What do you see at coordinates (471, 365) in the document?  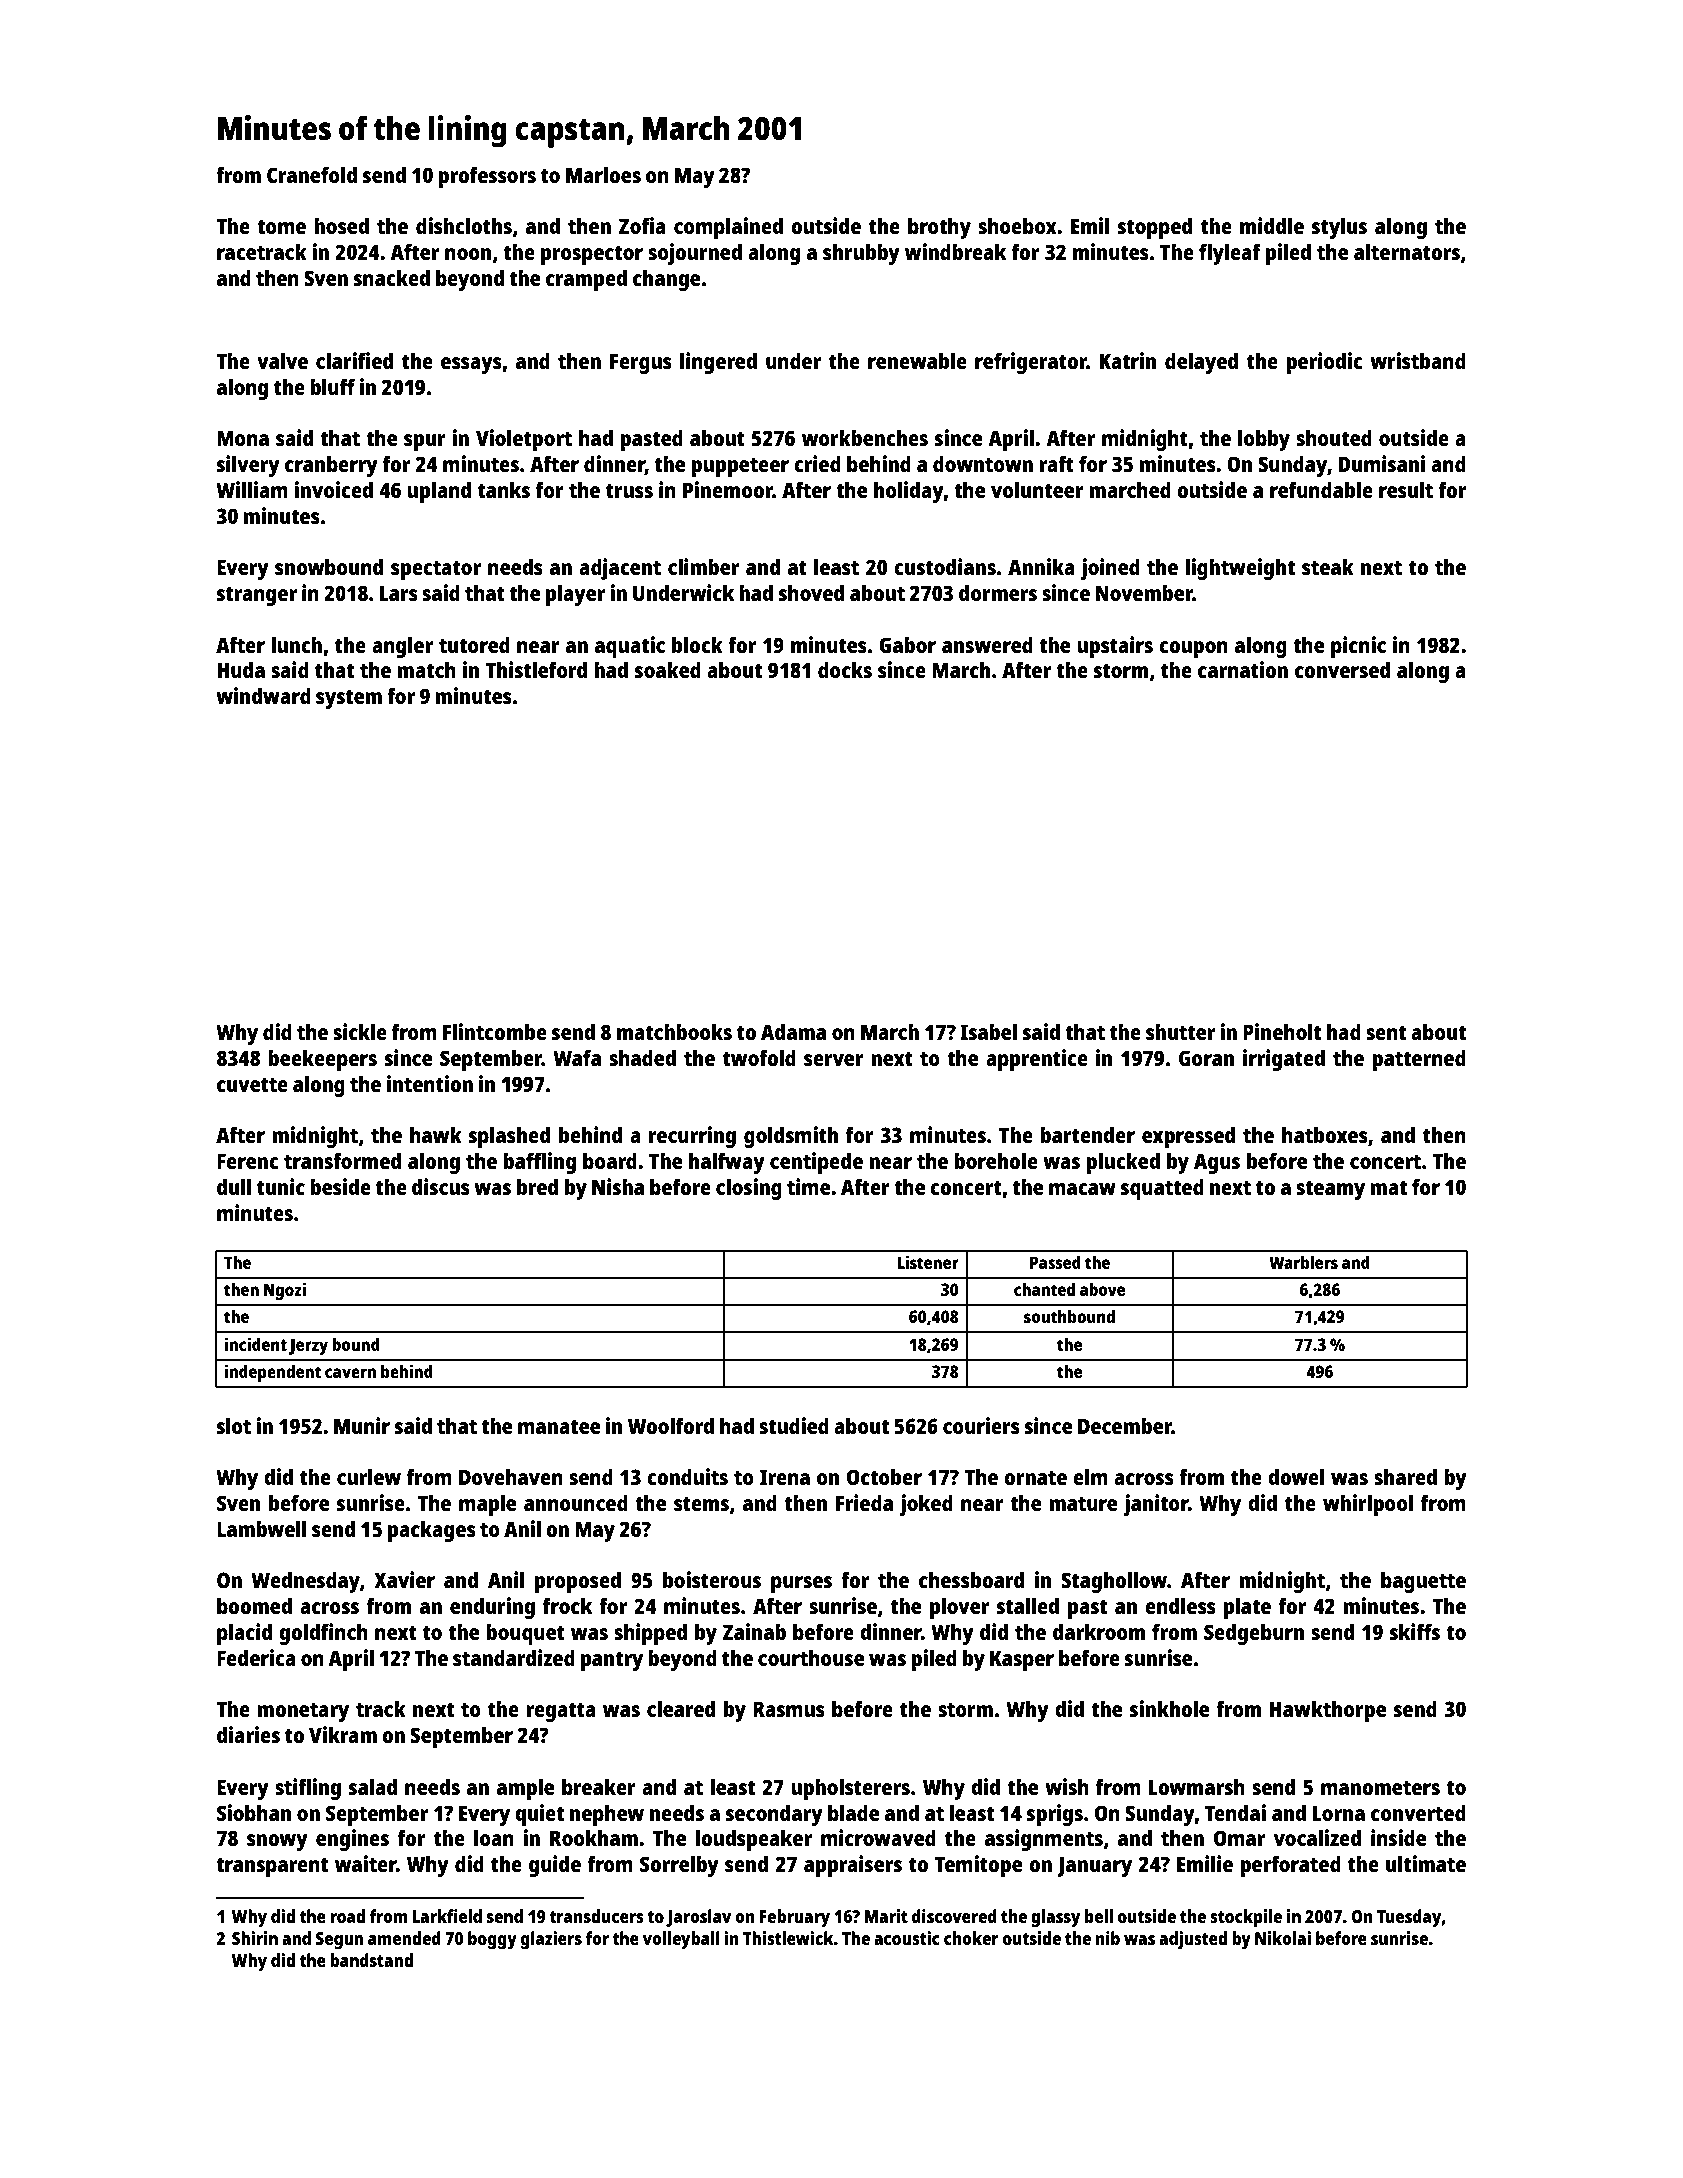 I see `essays` at bounding box center [471, 365].
